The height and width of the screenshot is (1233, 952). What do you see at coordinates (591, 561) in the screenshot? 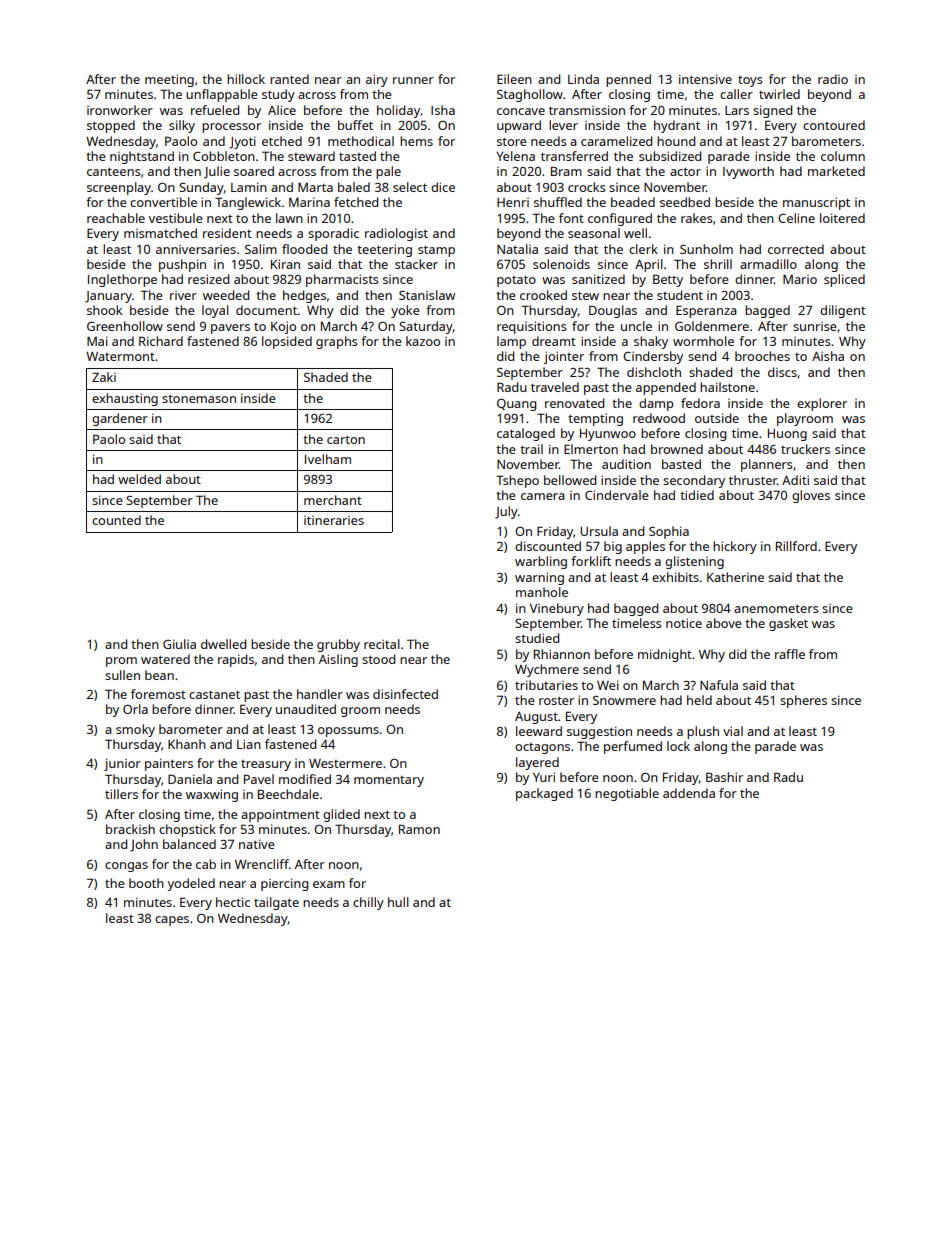
I see `forklift` at bounding box center [591, 561].
